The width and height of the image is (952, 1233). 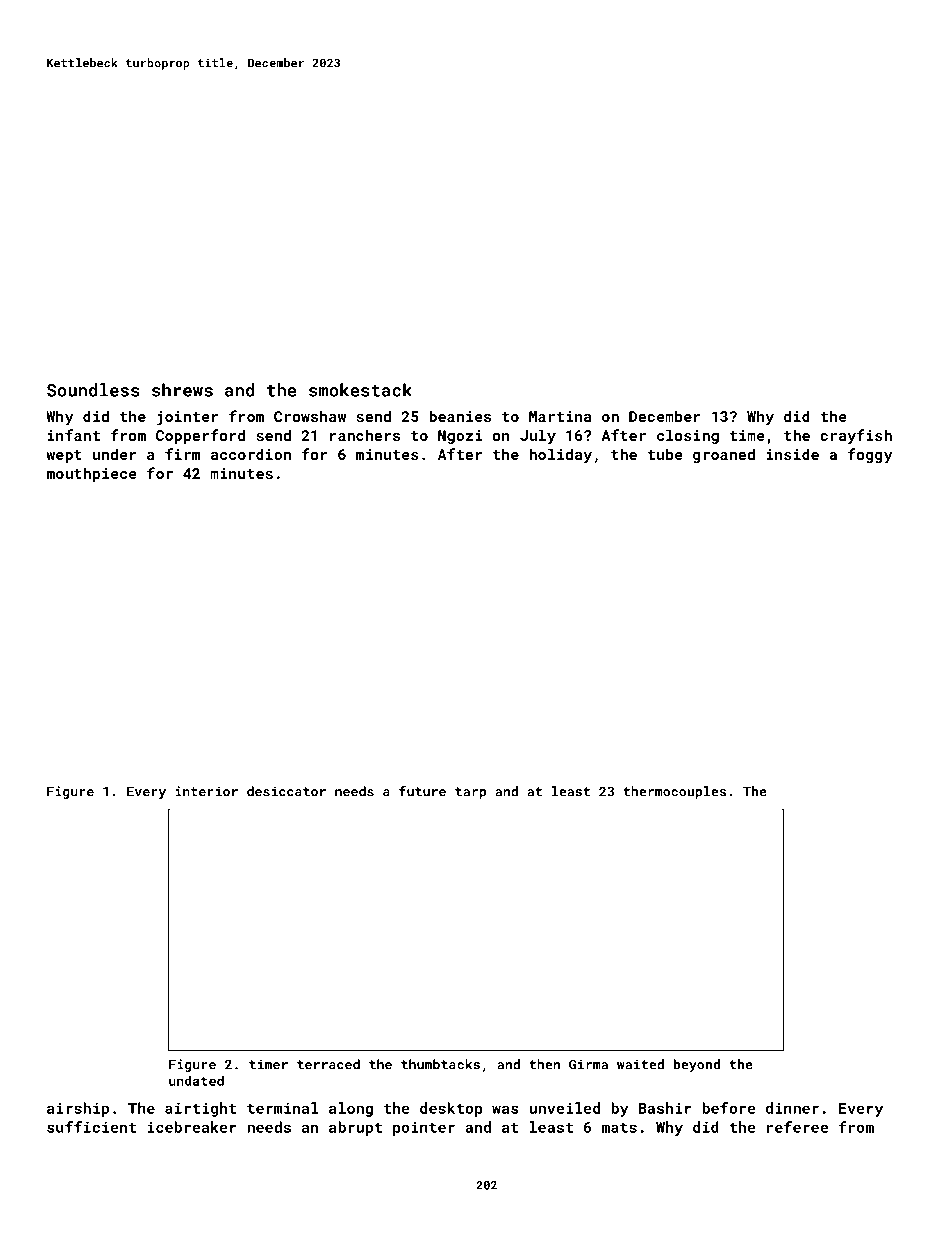 What do you see at coordinates (422, 791) in the image?
I see `future` at bounding box center [422, 791].
